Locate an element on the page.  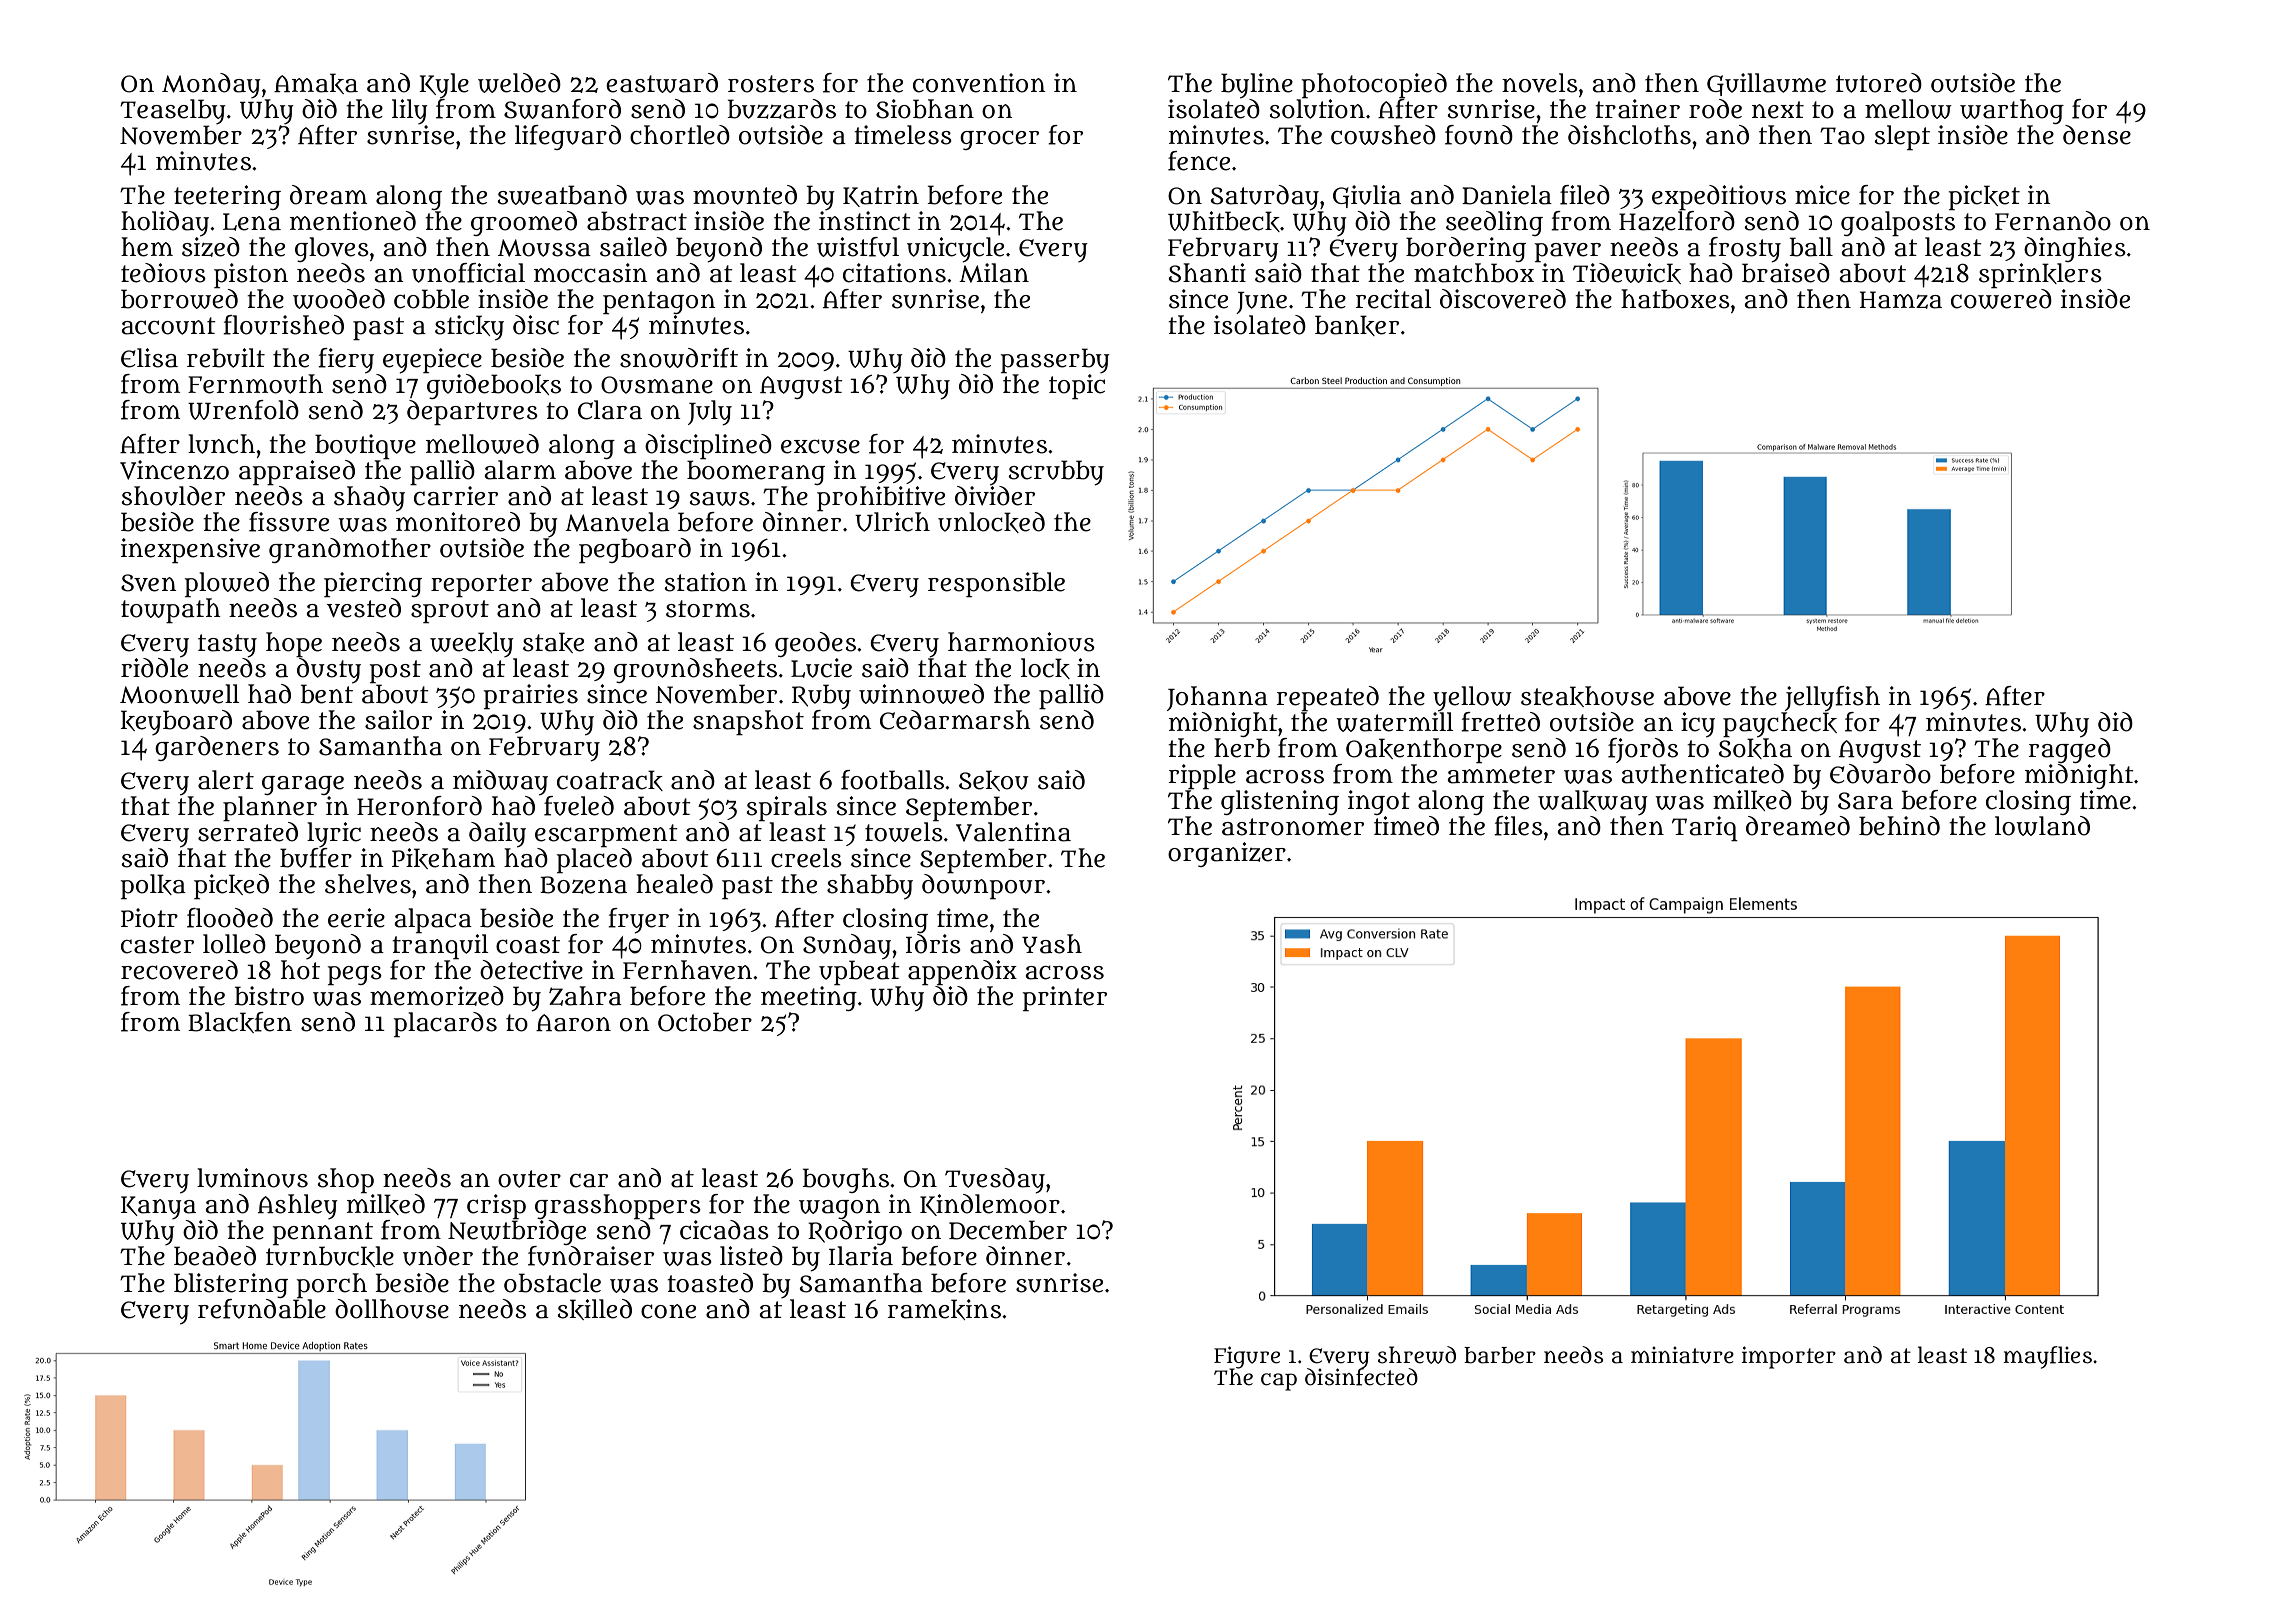
printer is located at coordinates (1065, 998).
